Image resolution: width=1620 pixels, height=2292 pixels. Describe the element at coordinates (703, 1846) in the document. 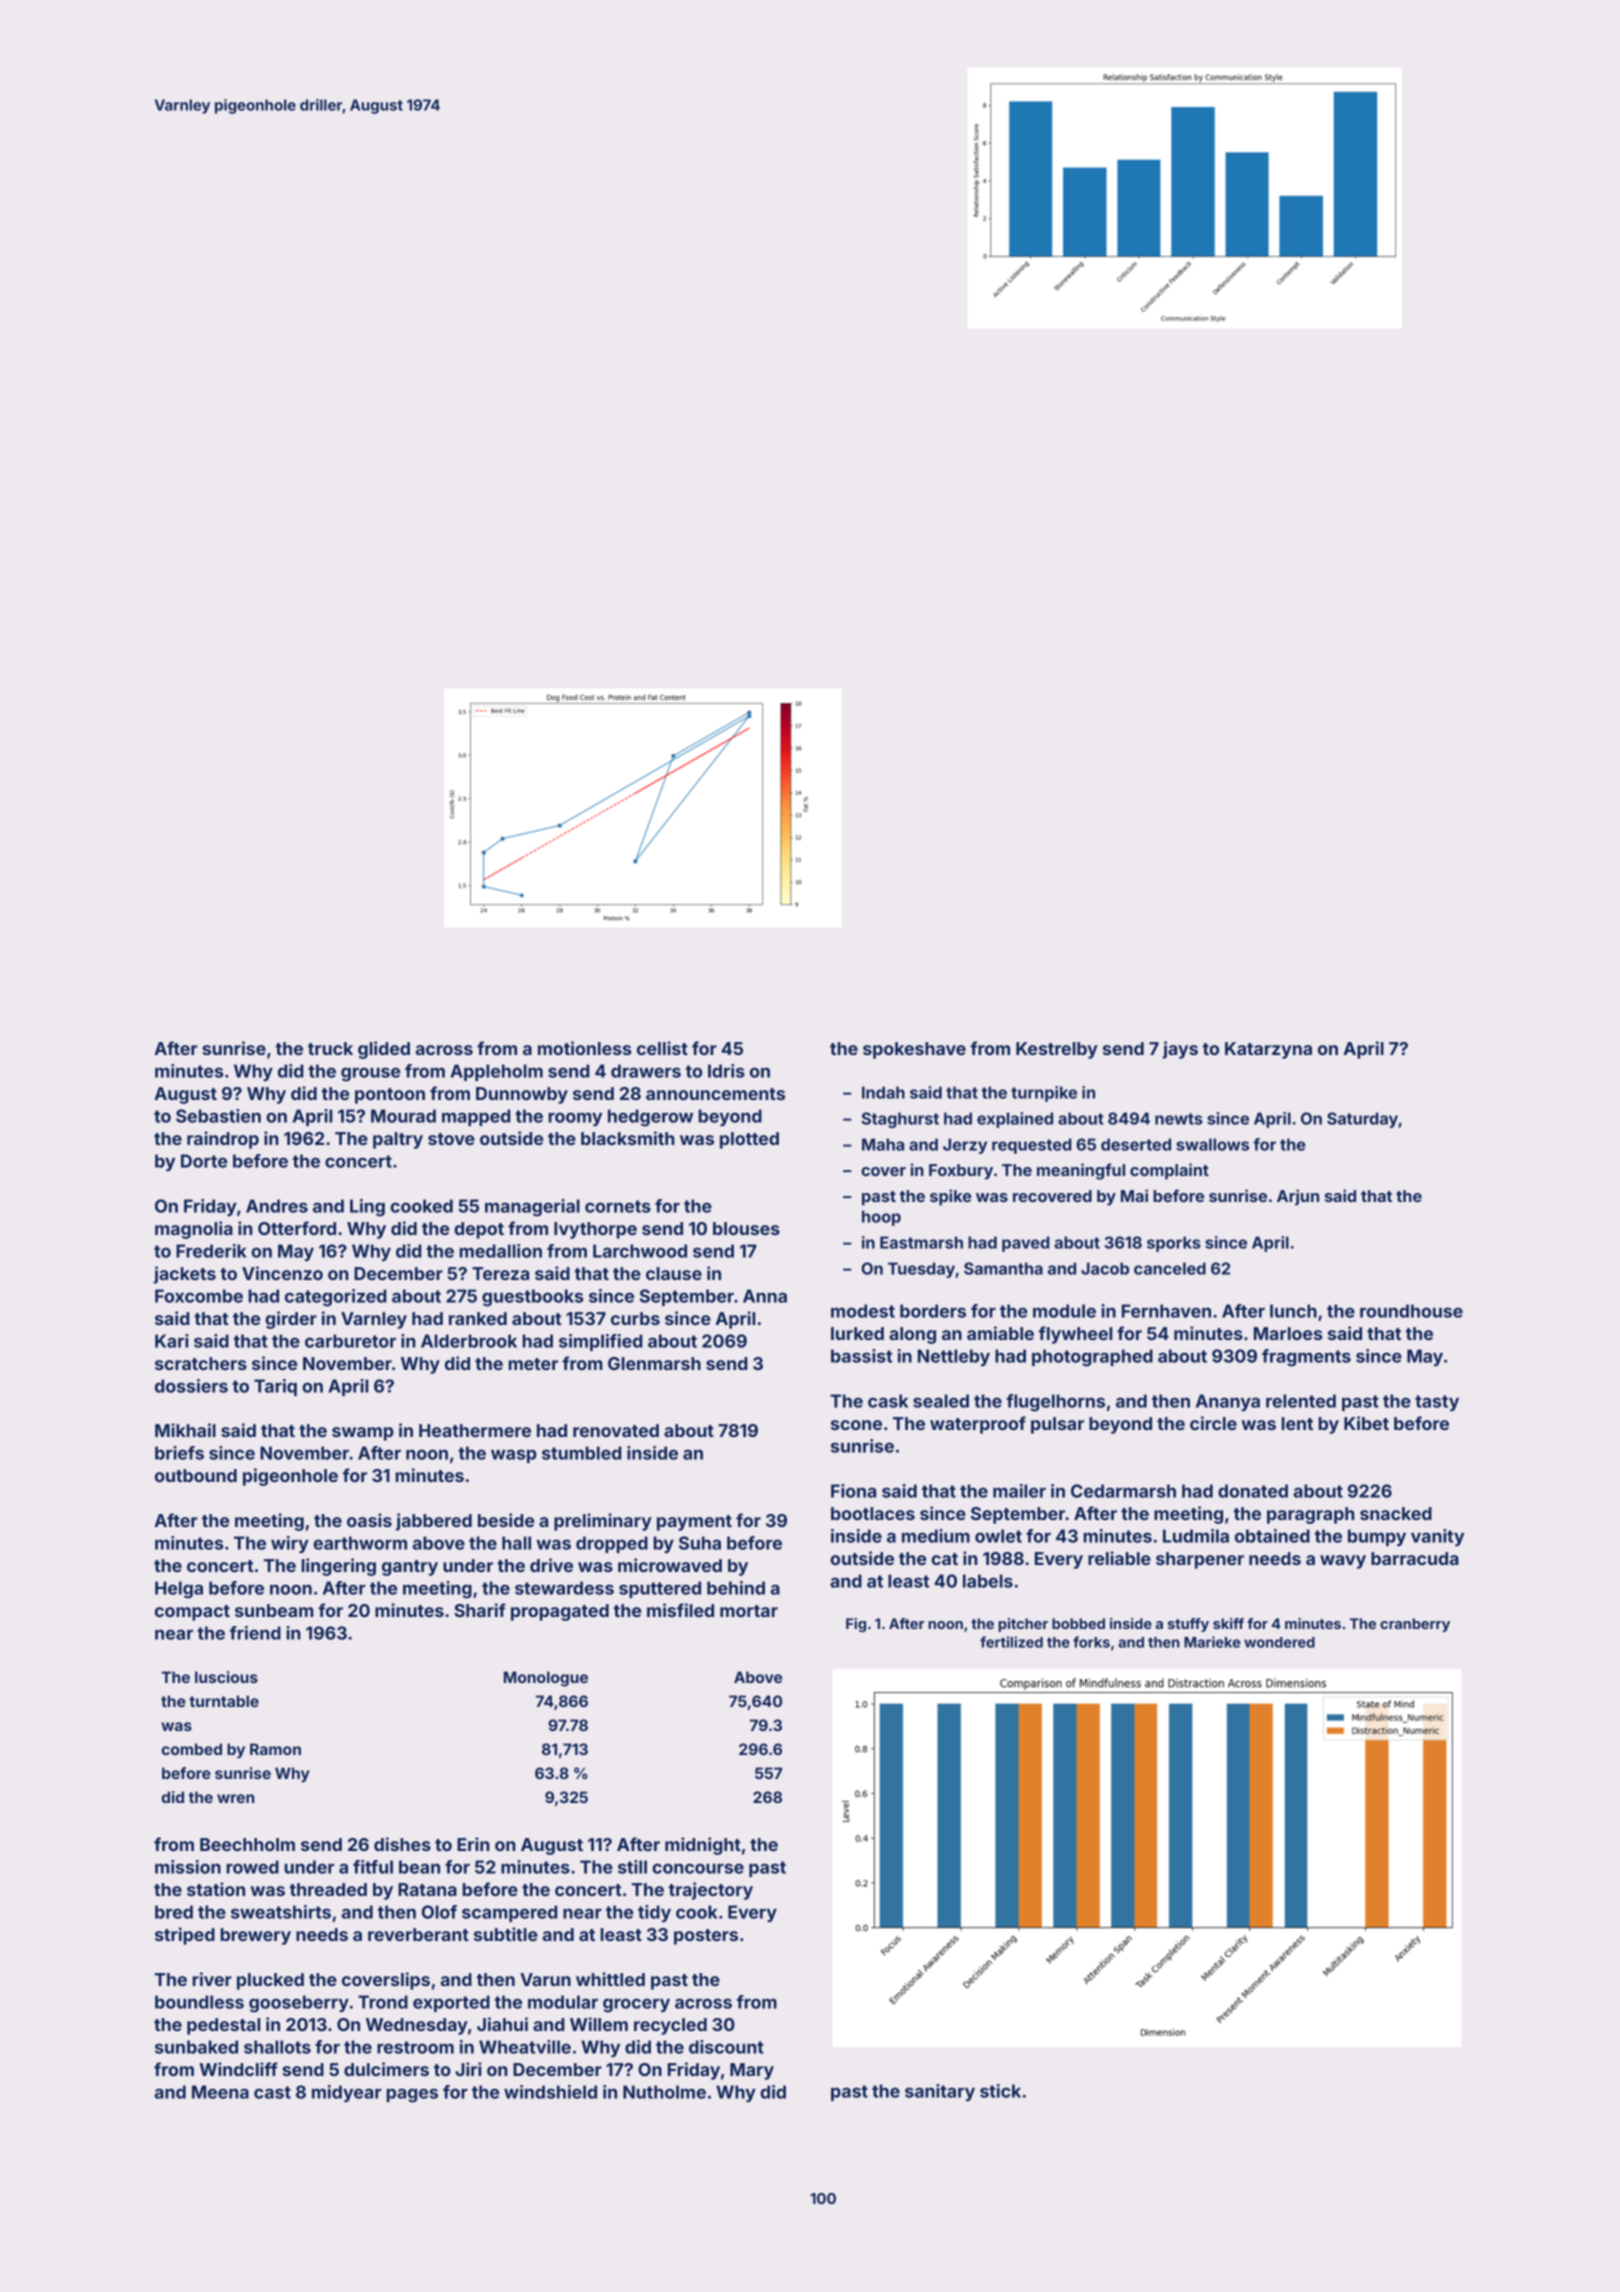

I see `midnight` at that location.
